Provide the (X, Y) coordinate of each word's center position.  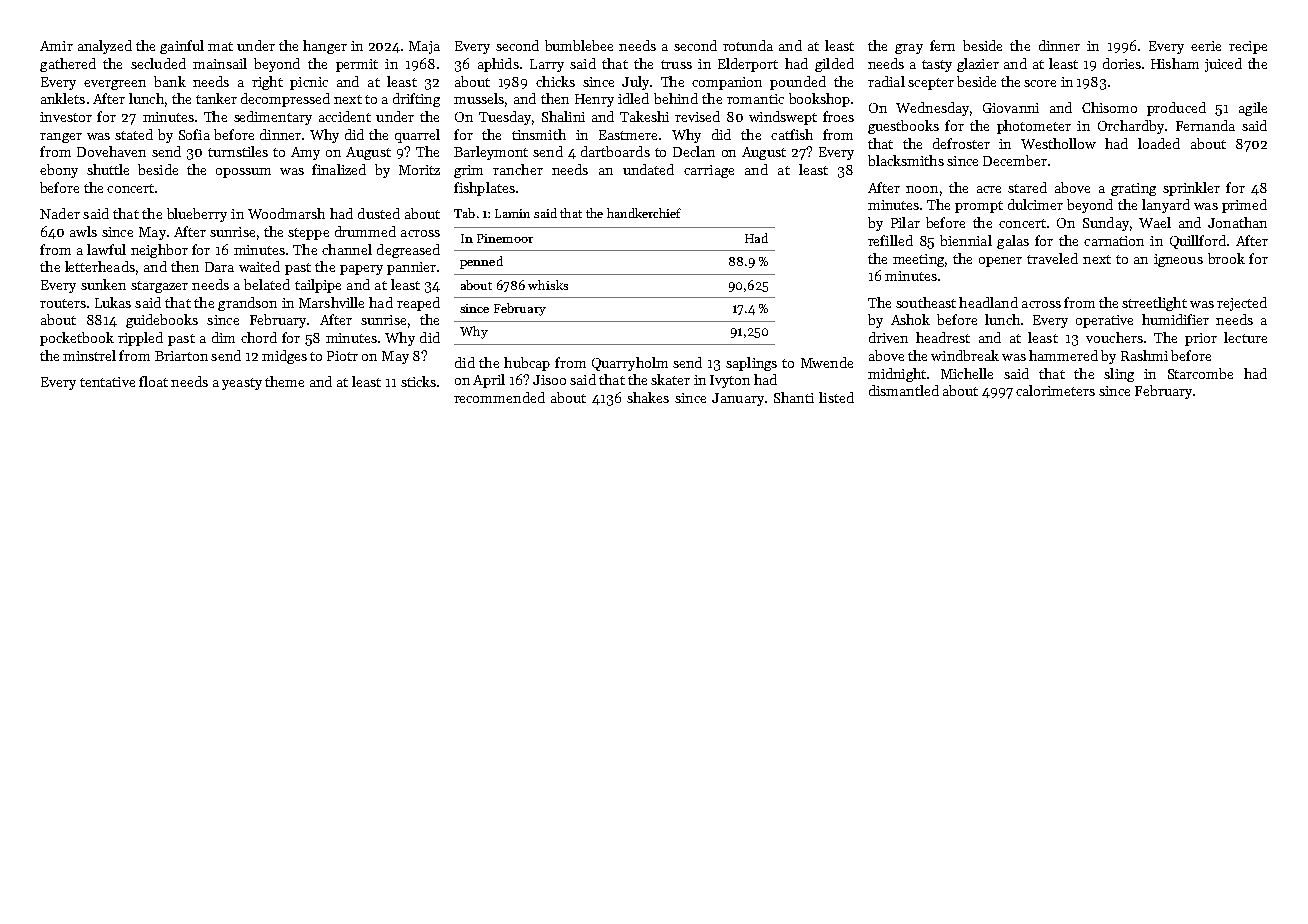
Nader (60, 213)
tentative (107, 382)
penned (481, 262)
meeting (918, 260)
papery (361, 270)
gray (909, 49)
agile (1253, 109)
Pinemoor (505, 238)
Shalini (563, 116)
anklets (63, 98)
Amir (56, 46)
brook (1226, 258)
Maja (424, 47)
